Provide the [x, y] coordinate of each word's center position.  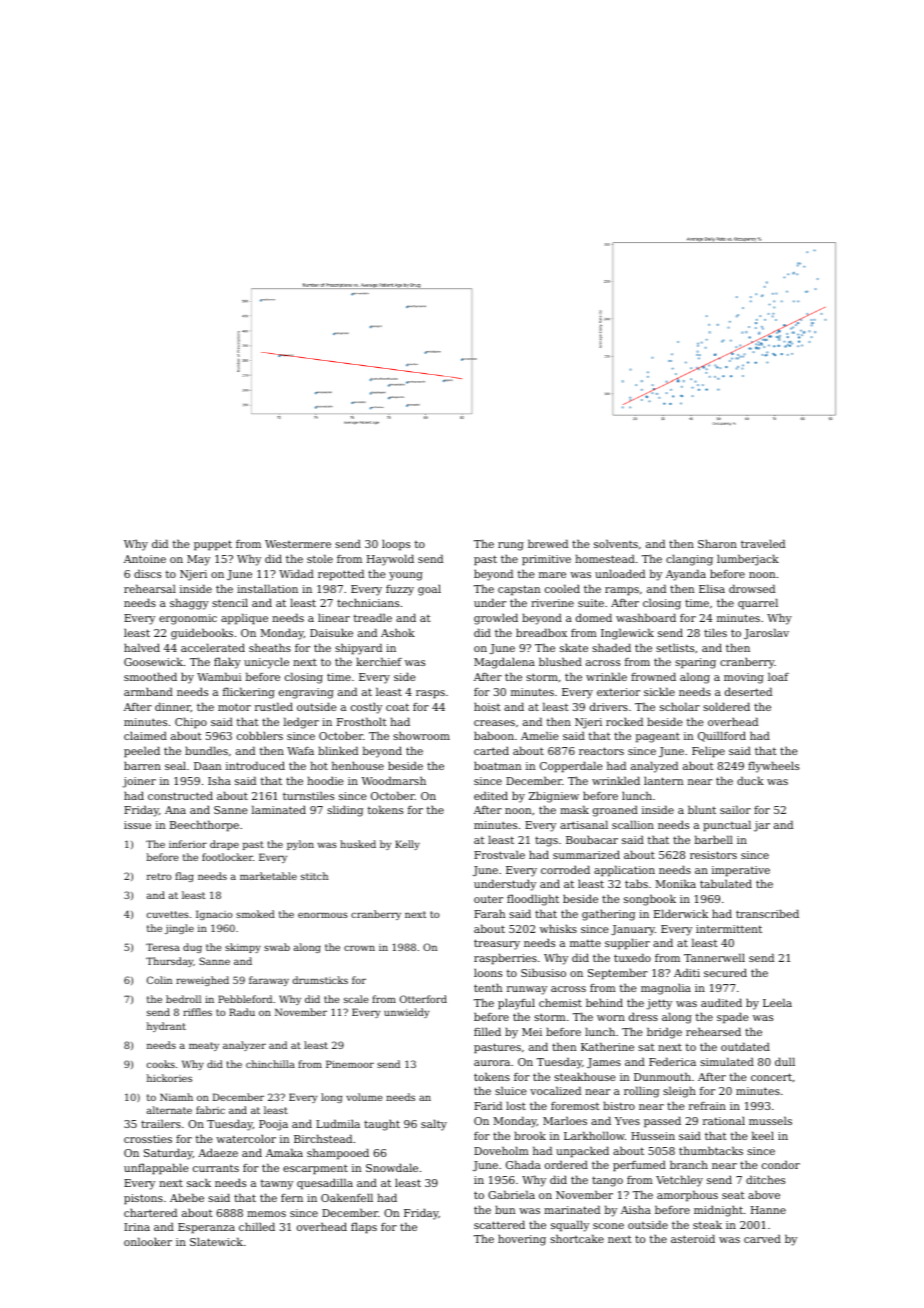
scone [608, 1226]
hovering [522, 1240]
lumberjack [748, 560]
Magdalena [504, 663]
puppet [213, 545]
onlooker [148, 1241]
